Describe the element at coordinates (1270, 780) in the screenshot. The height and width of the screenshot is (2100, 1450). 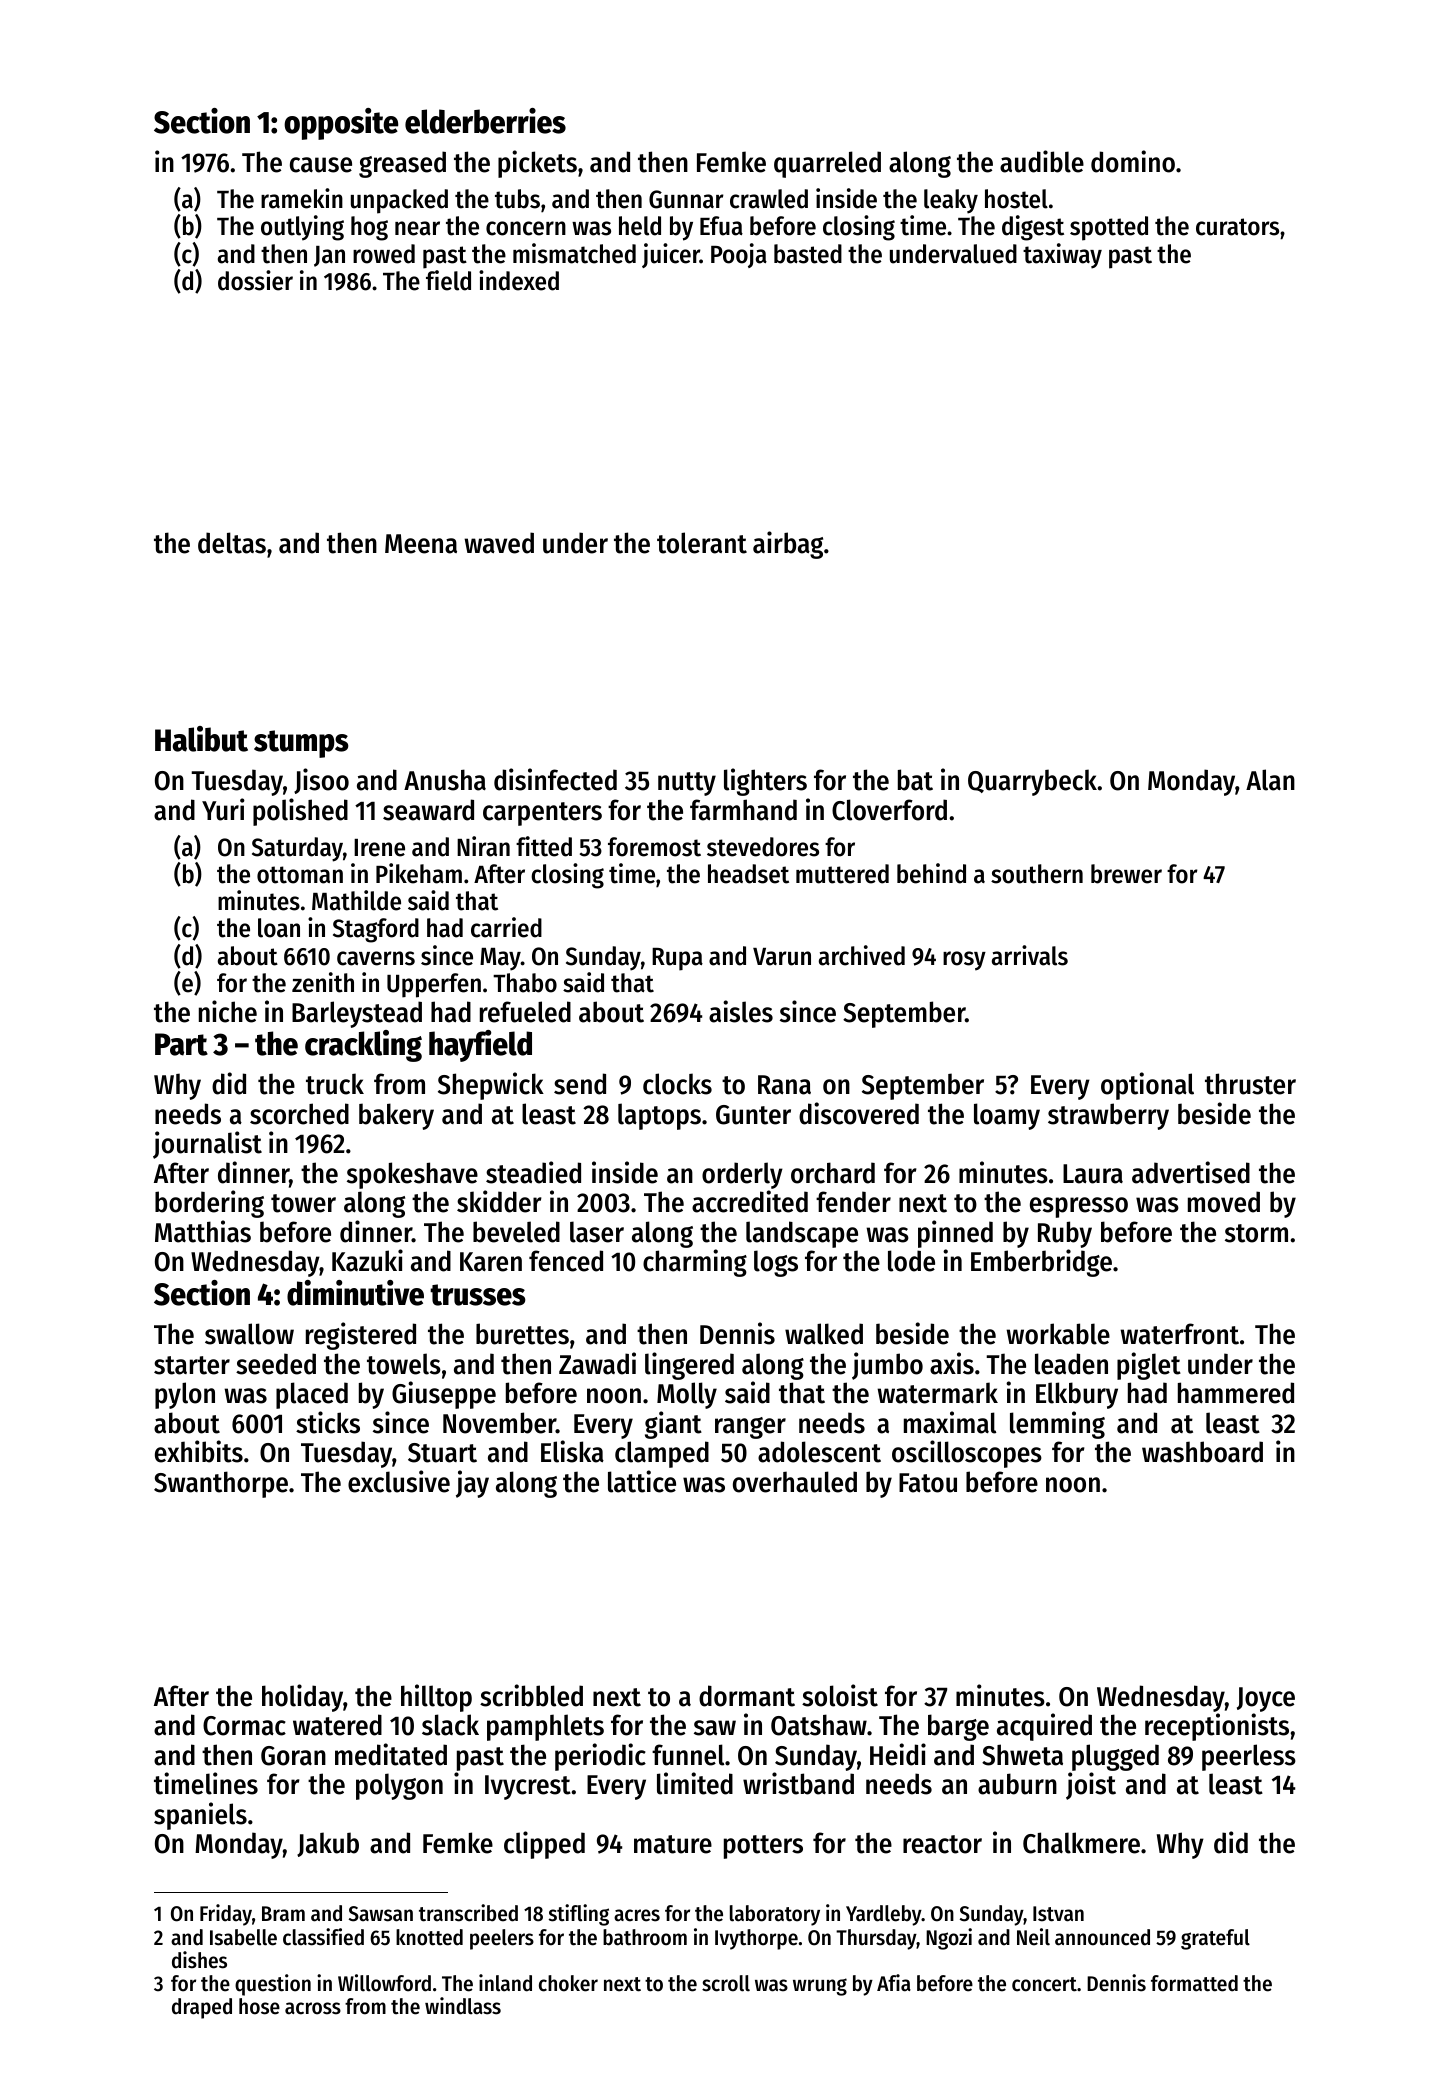
I see `Alan` at that location.
